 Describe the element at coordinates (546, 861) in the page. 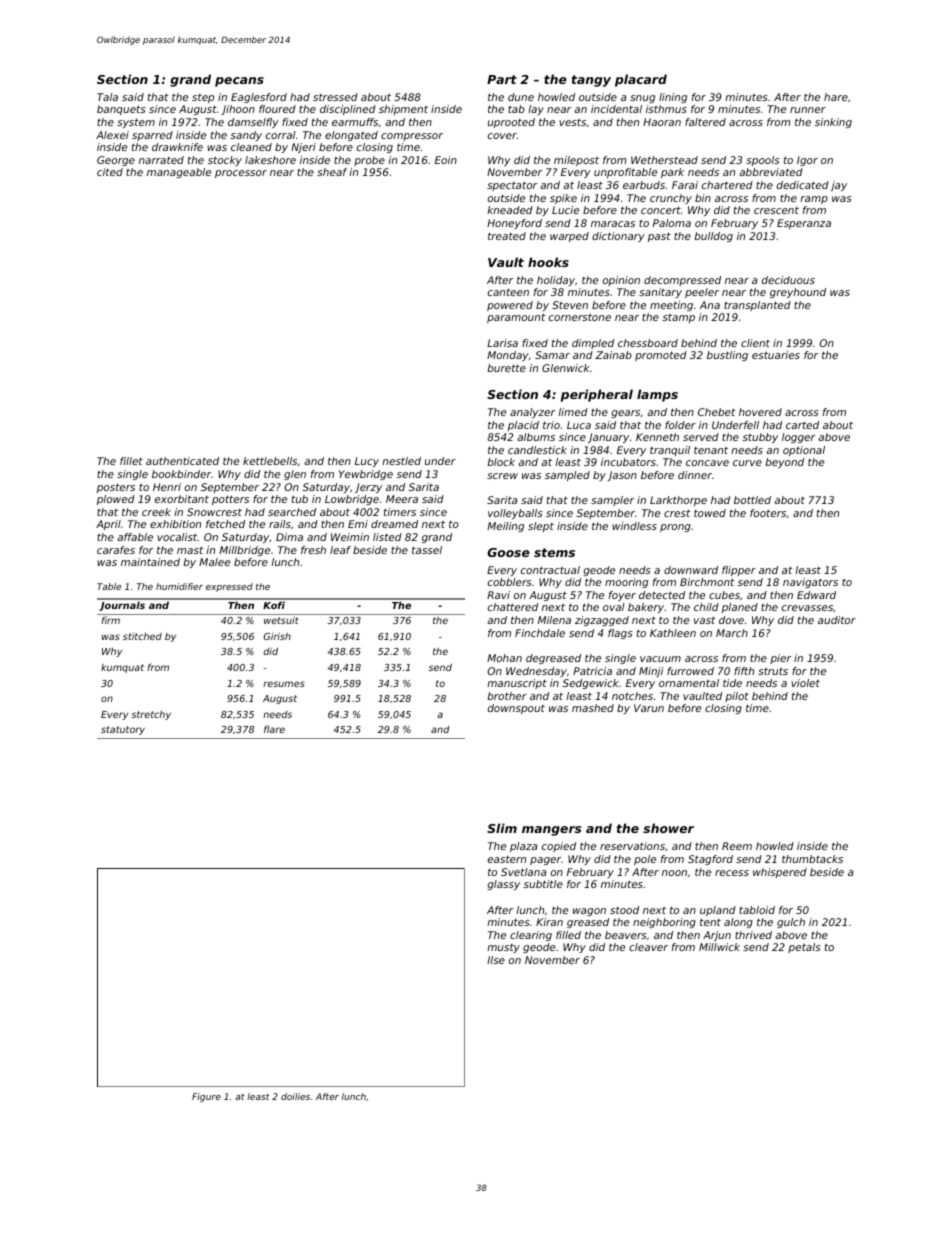

I see `pager` at that location.
